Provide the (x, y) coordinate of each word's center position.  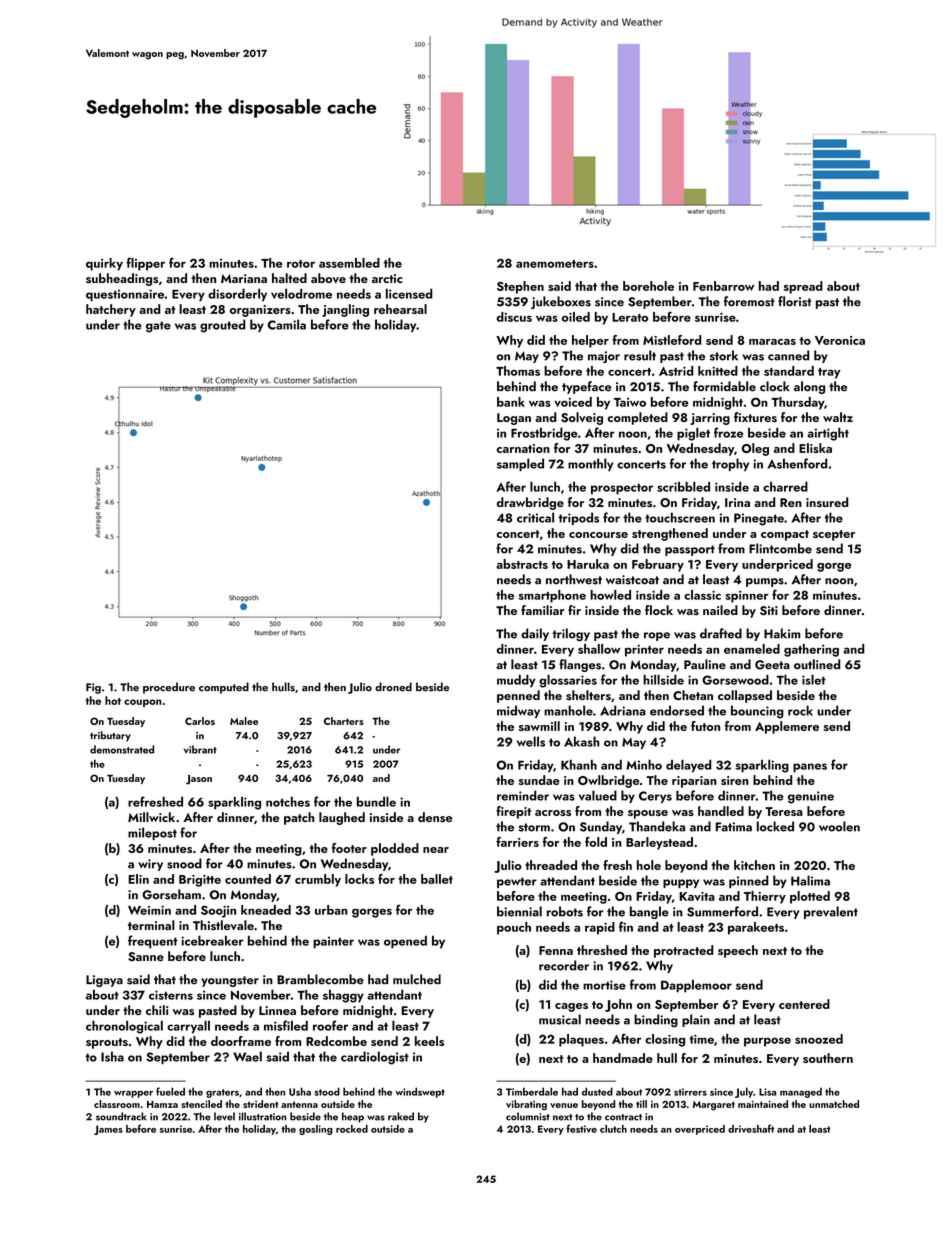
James (108, 1130)
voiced (573, 402)
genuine (811, 797)
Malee (244, 721)
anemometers (555, 264)
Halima (810, 880)
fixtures (755, 417)
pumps (765, 582)
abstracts (522, 564)
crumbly (318, 880)
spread (803, 287)
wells (531, 741)
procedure (169, 688)
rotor (301, 264)
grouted (222, 326)
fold (596, 842)
